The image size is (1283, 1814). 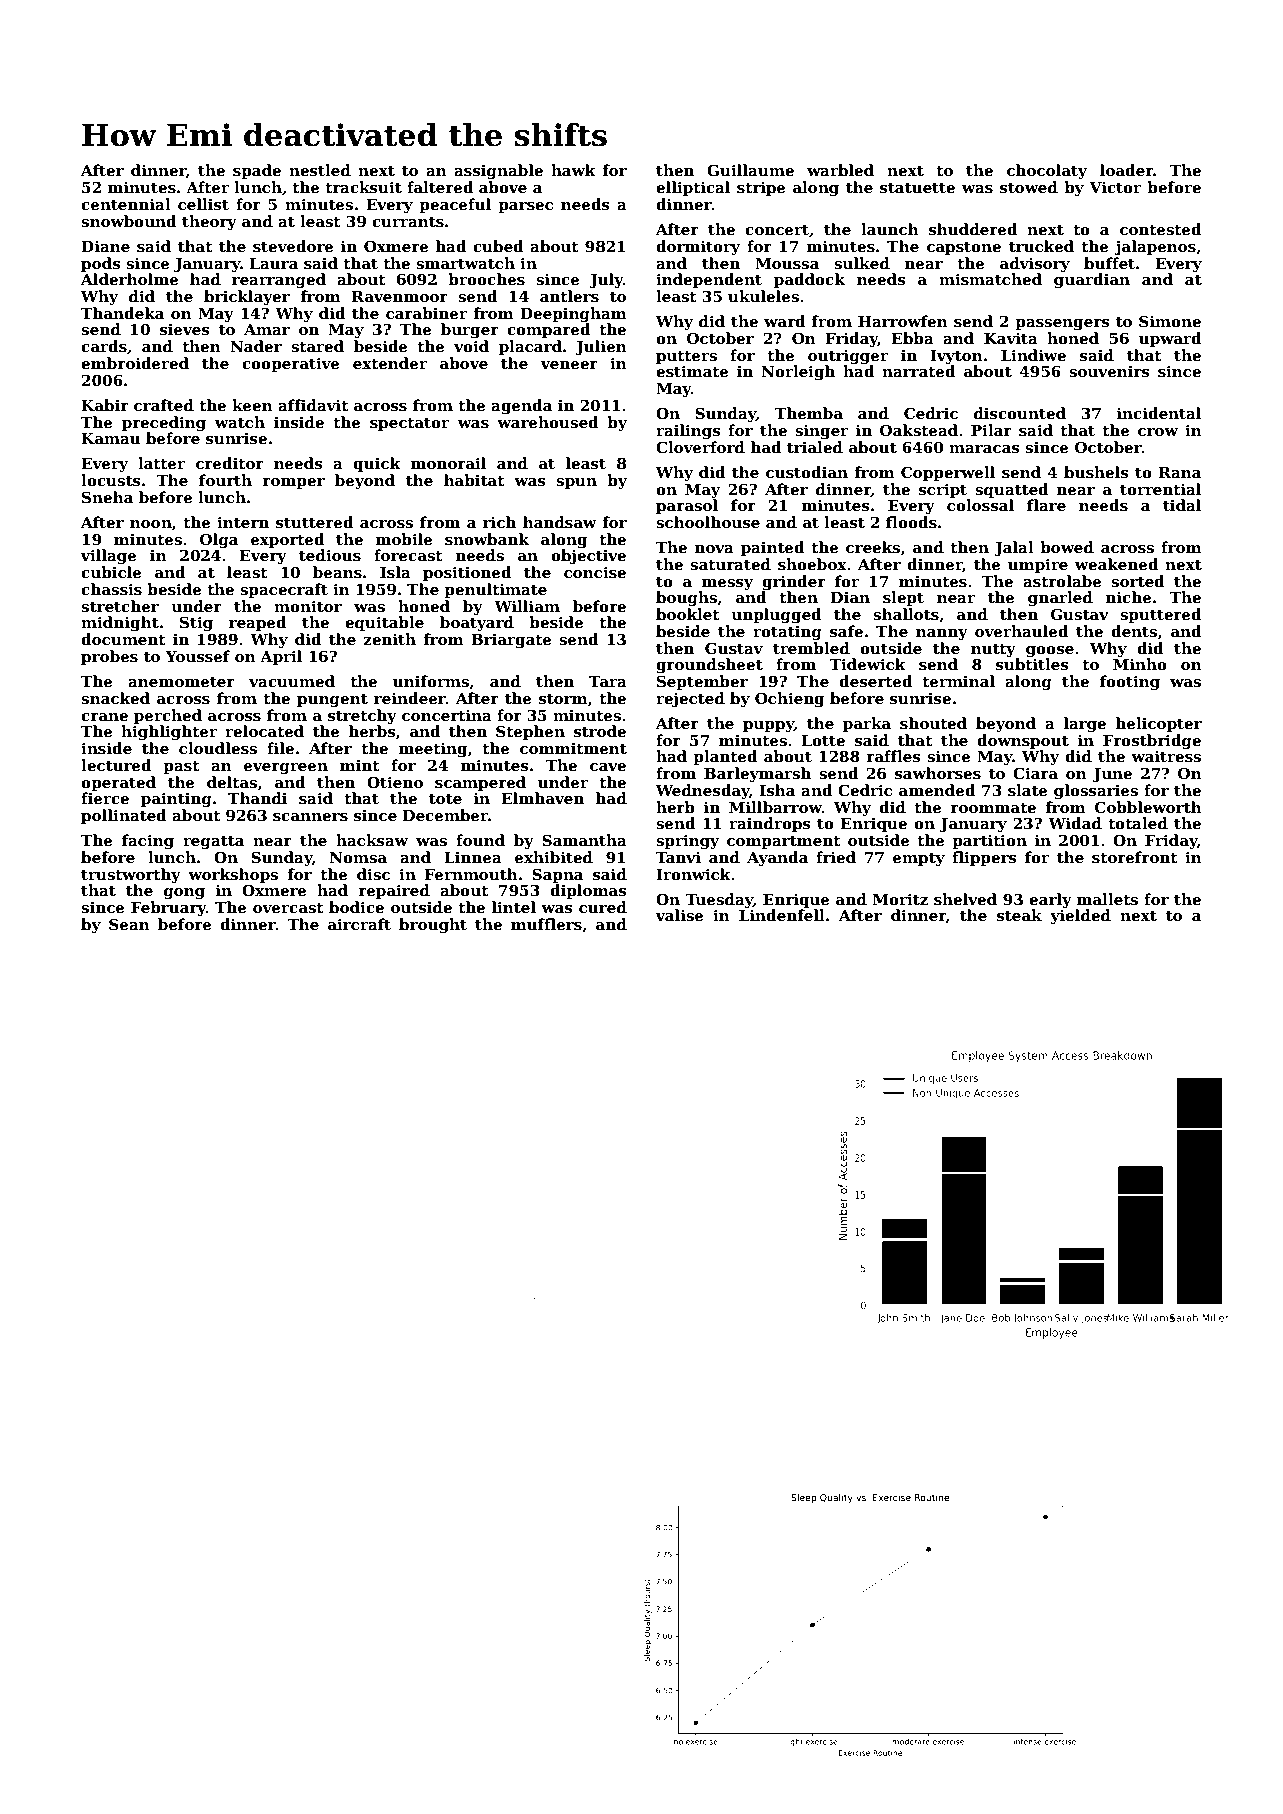 What do you see at coordinates (687, 506) in the document?
I see `parasol` at bounding box center [687, 506].
